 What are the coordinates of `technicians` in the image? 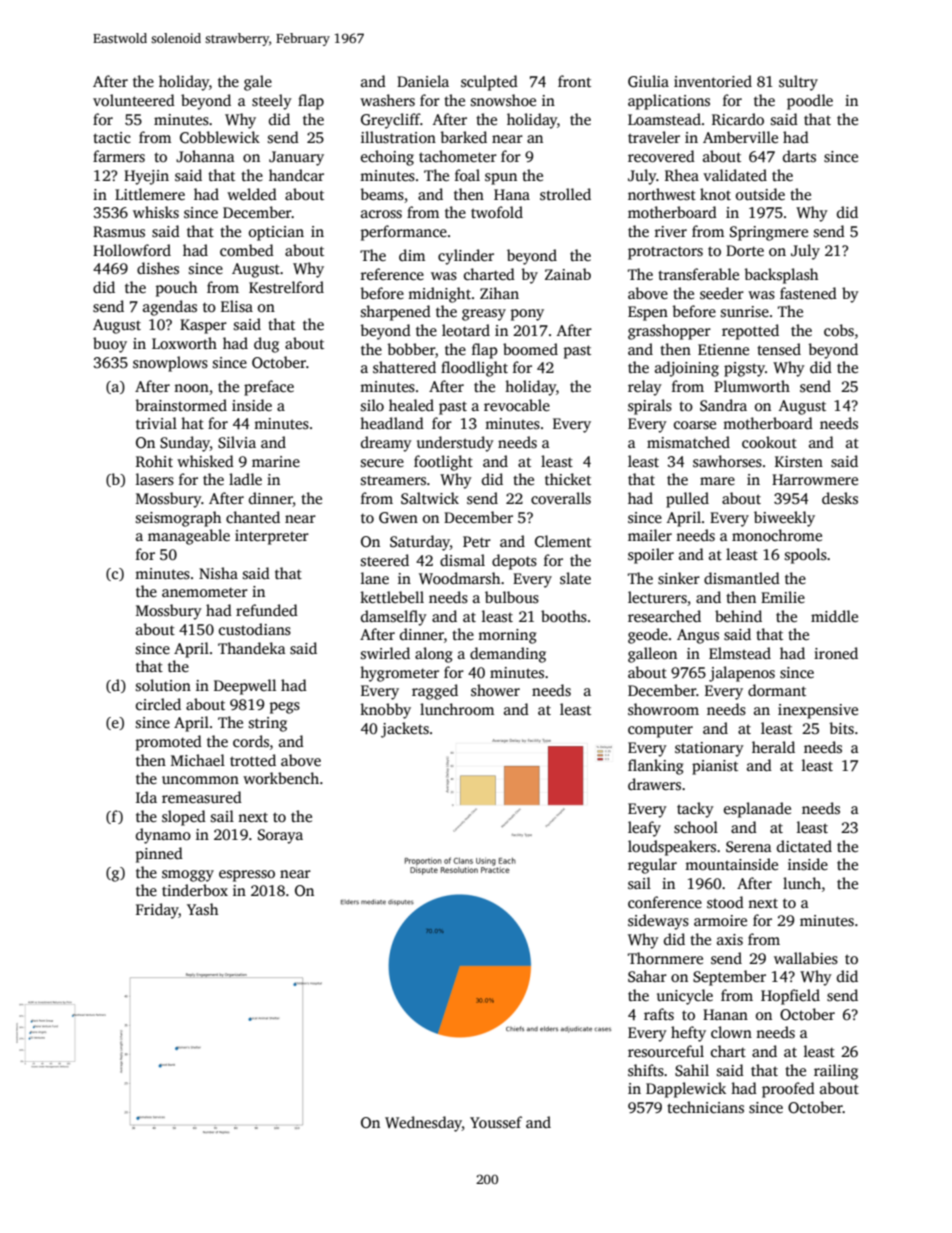 It's located at (705, 1107).
